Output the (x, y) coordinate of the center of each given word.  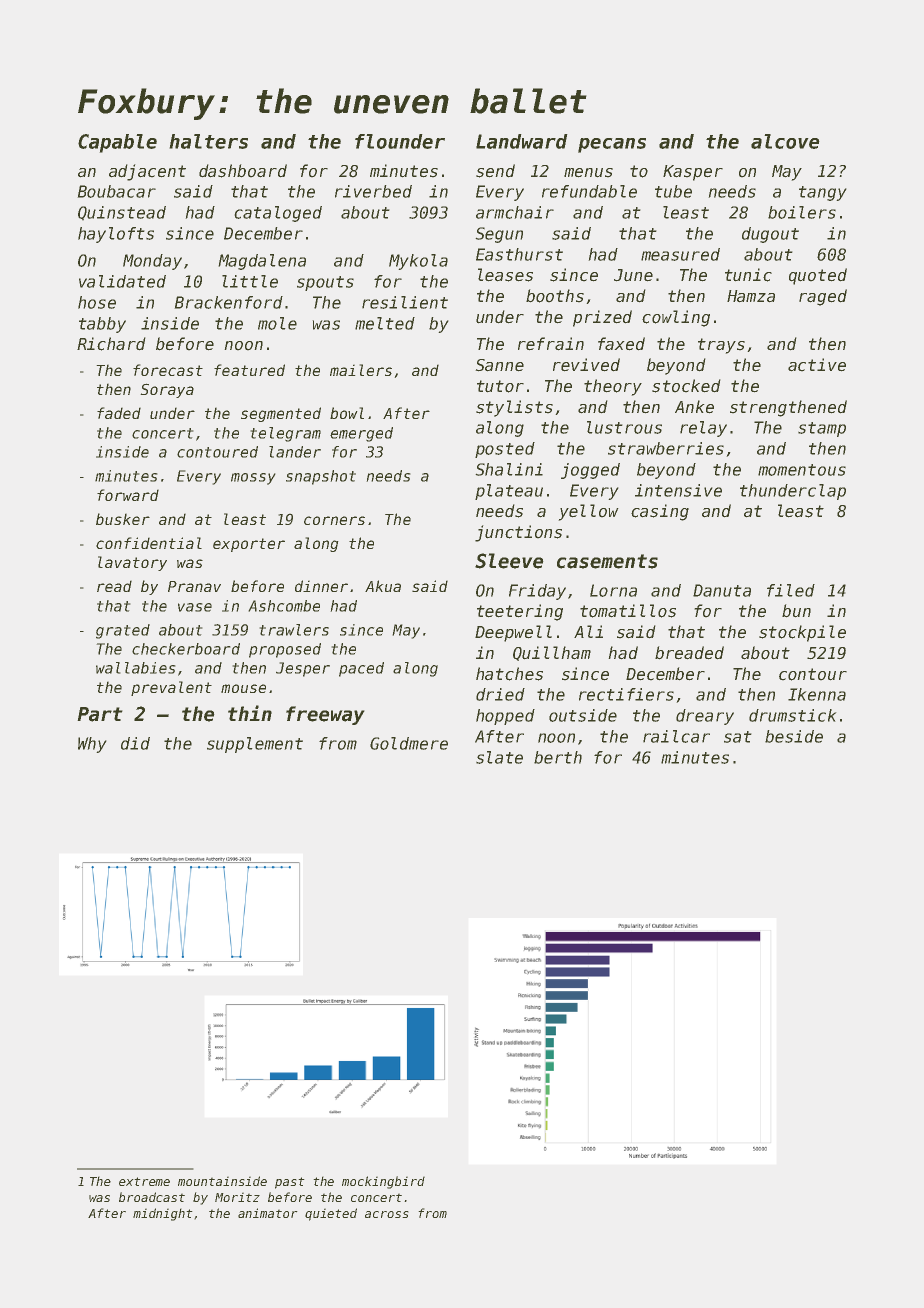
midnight (162, 1214)
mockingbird (383, 1182)
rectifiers (626, 694)
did (135, 743)
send (495, 171)
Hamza (751, 296)
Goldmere (409, 743)
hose (97, 302)
